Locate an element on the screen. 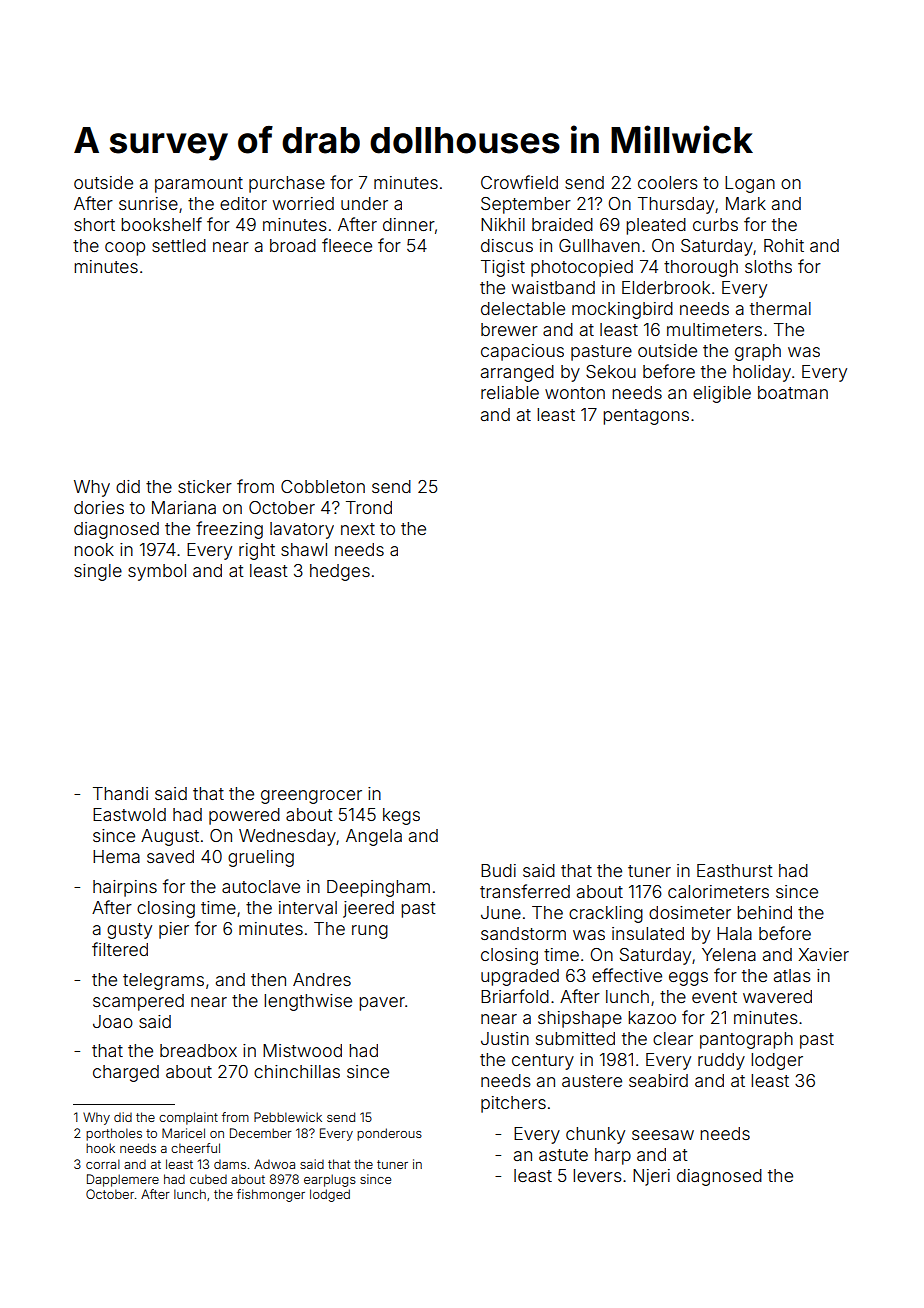  effective is located at coordinates (627, 975).
